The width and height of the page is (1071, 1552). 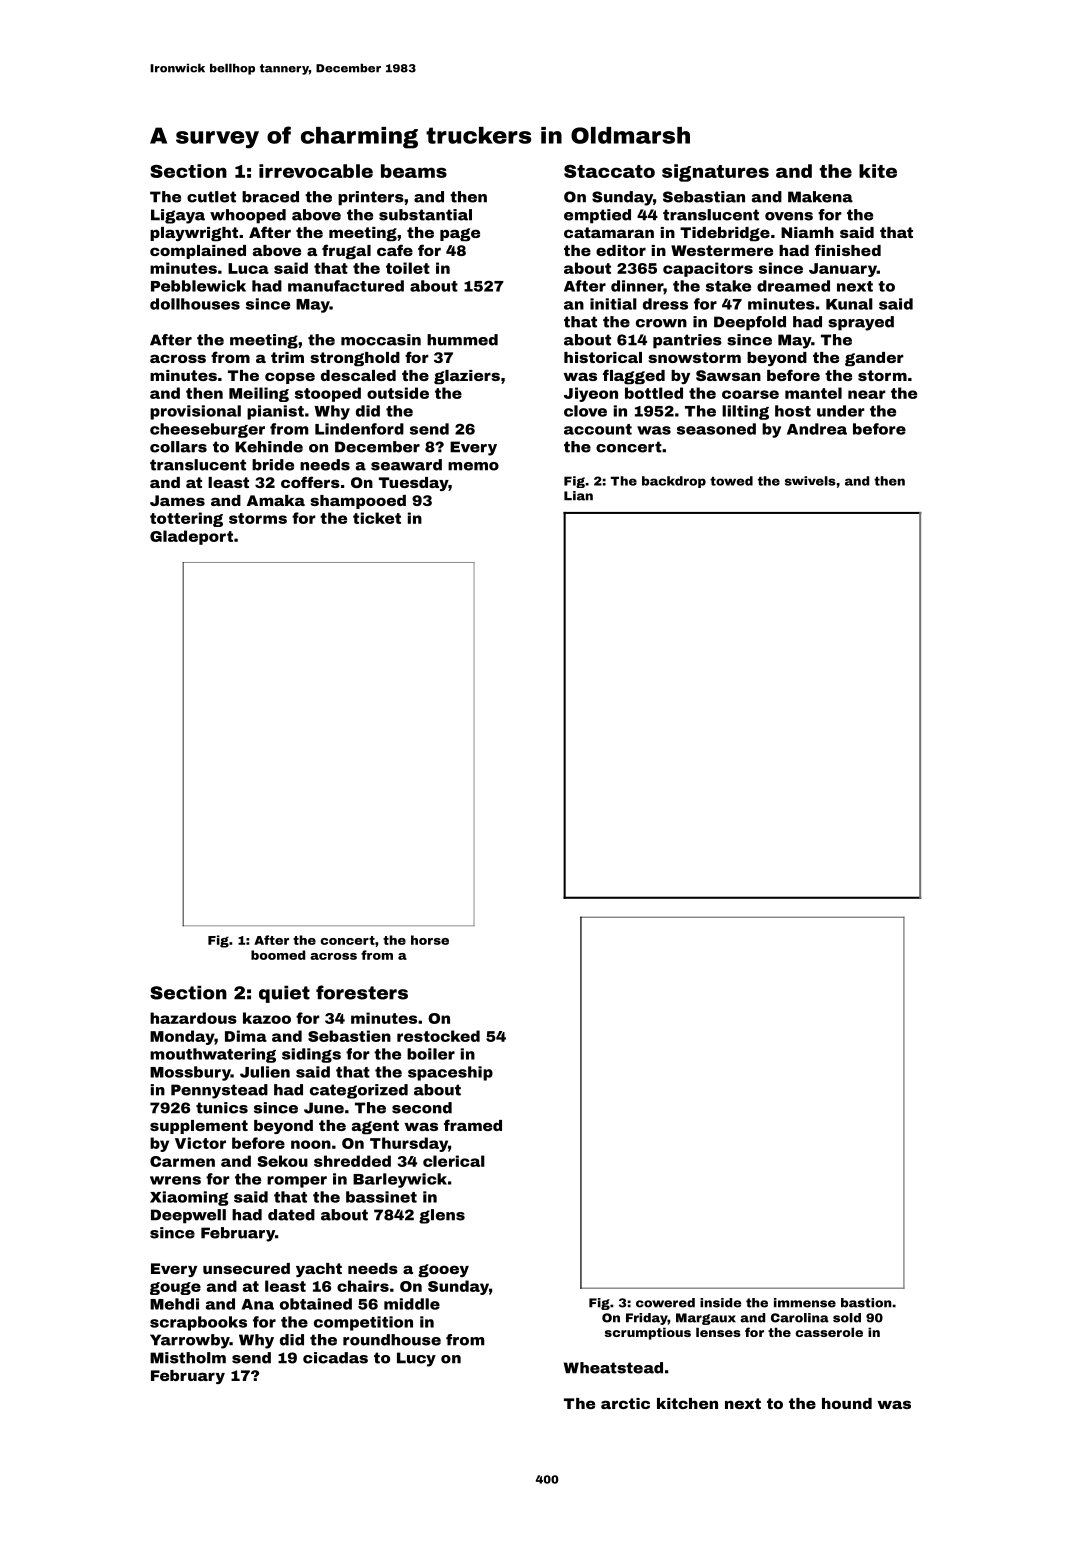 What do you see at coordinates (810, 481) in the page?
I see `swivels` at bounding box center [810, 481].
